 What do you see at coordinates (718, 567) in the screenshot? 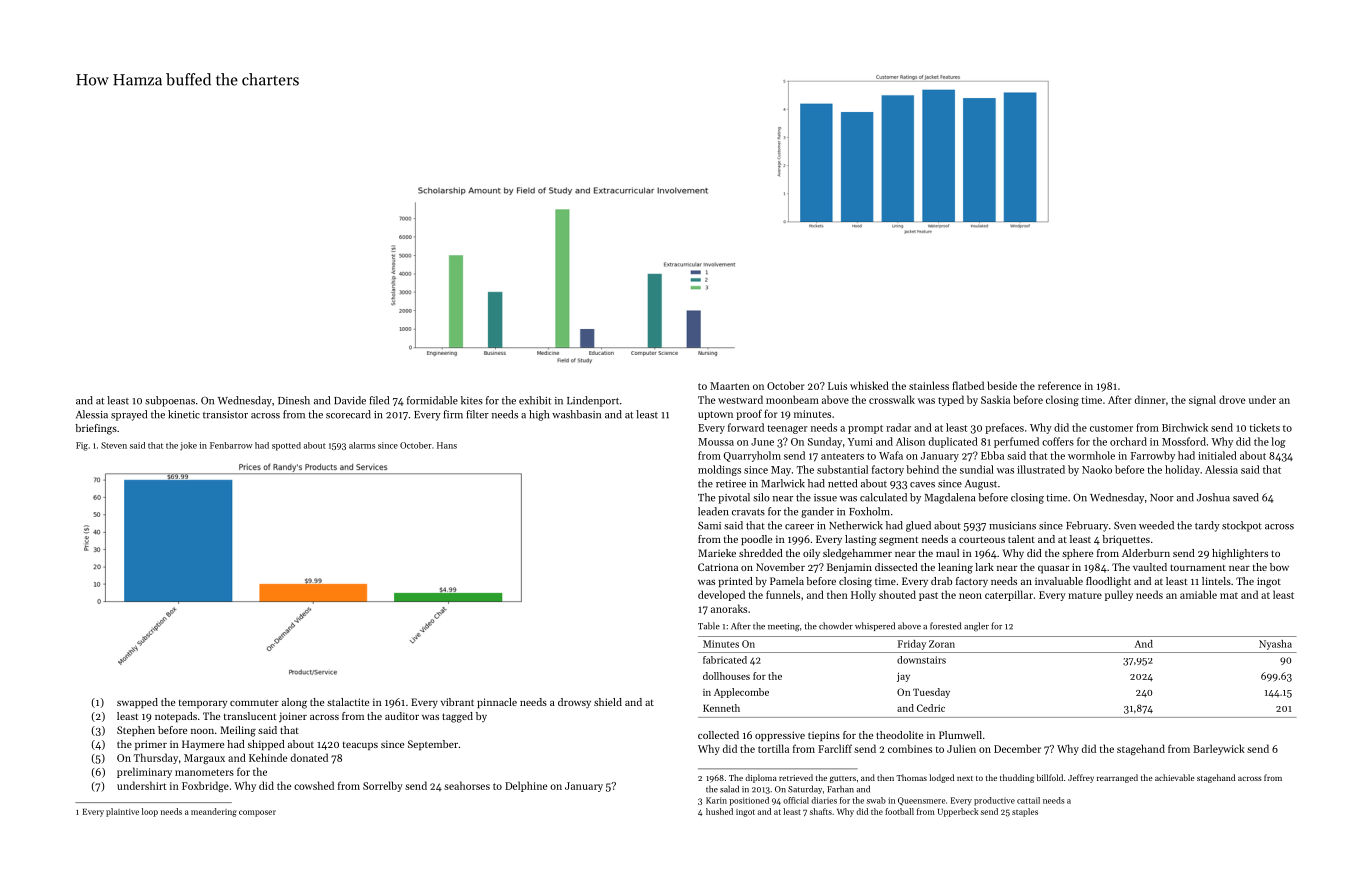
I see `Catriona` at bounding box center [718, 567].
